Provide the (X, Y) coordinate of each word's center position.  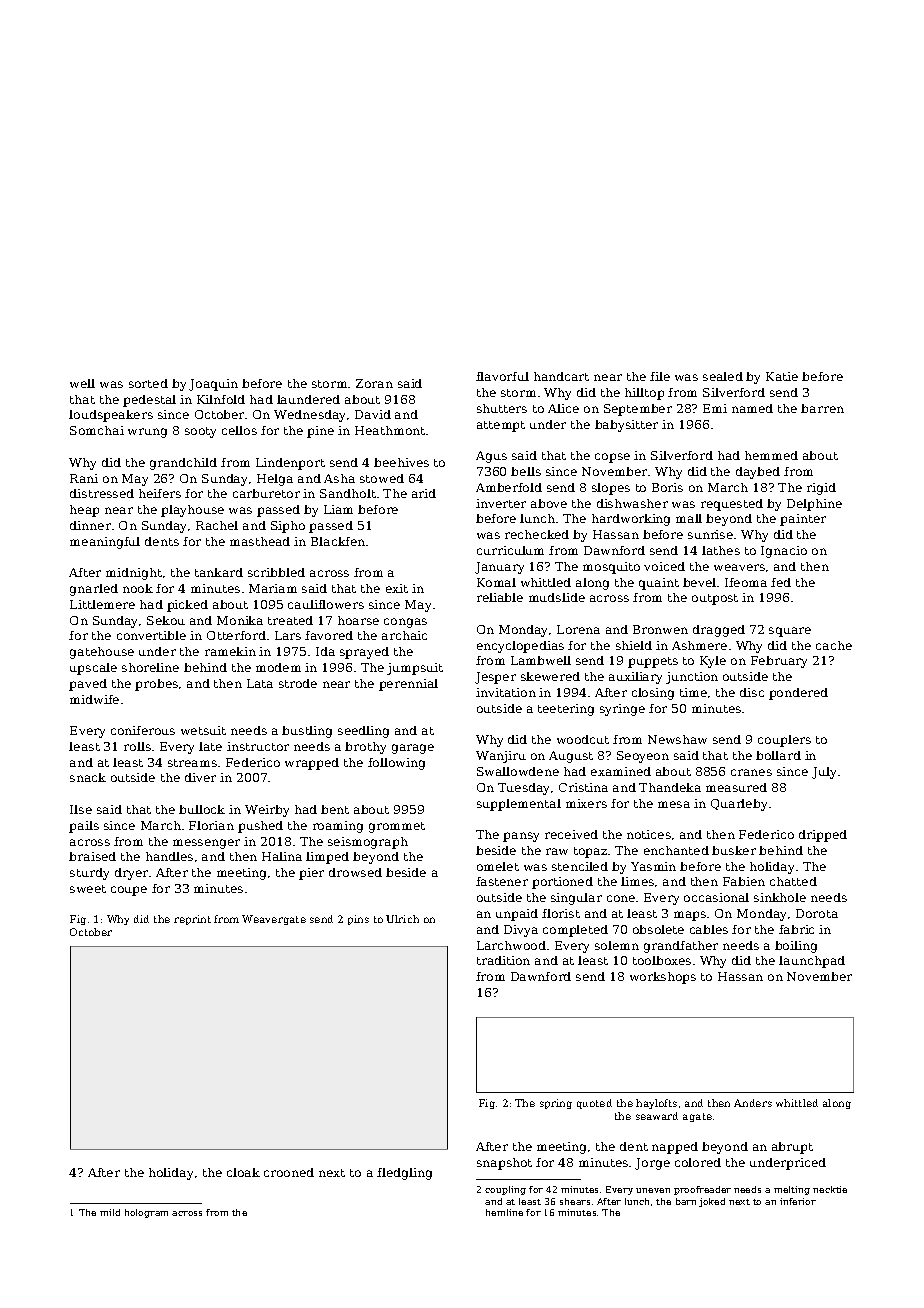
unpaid (517, 915)
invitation (506, 692)
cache (834, 645)
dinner (90, 525)
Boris (667, 487)
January (499, 568)
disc (752, 692)
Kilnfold (221, 399)
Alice (563, 408)
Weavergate (274, 920)
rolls (137, 746)
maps (690, 916)
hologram (146, 1213)
